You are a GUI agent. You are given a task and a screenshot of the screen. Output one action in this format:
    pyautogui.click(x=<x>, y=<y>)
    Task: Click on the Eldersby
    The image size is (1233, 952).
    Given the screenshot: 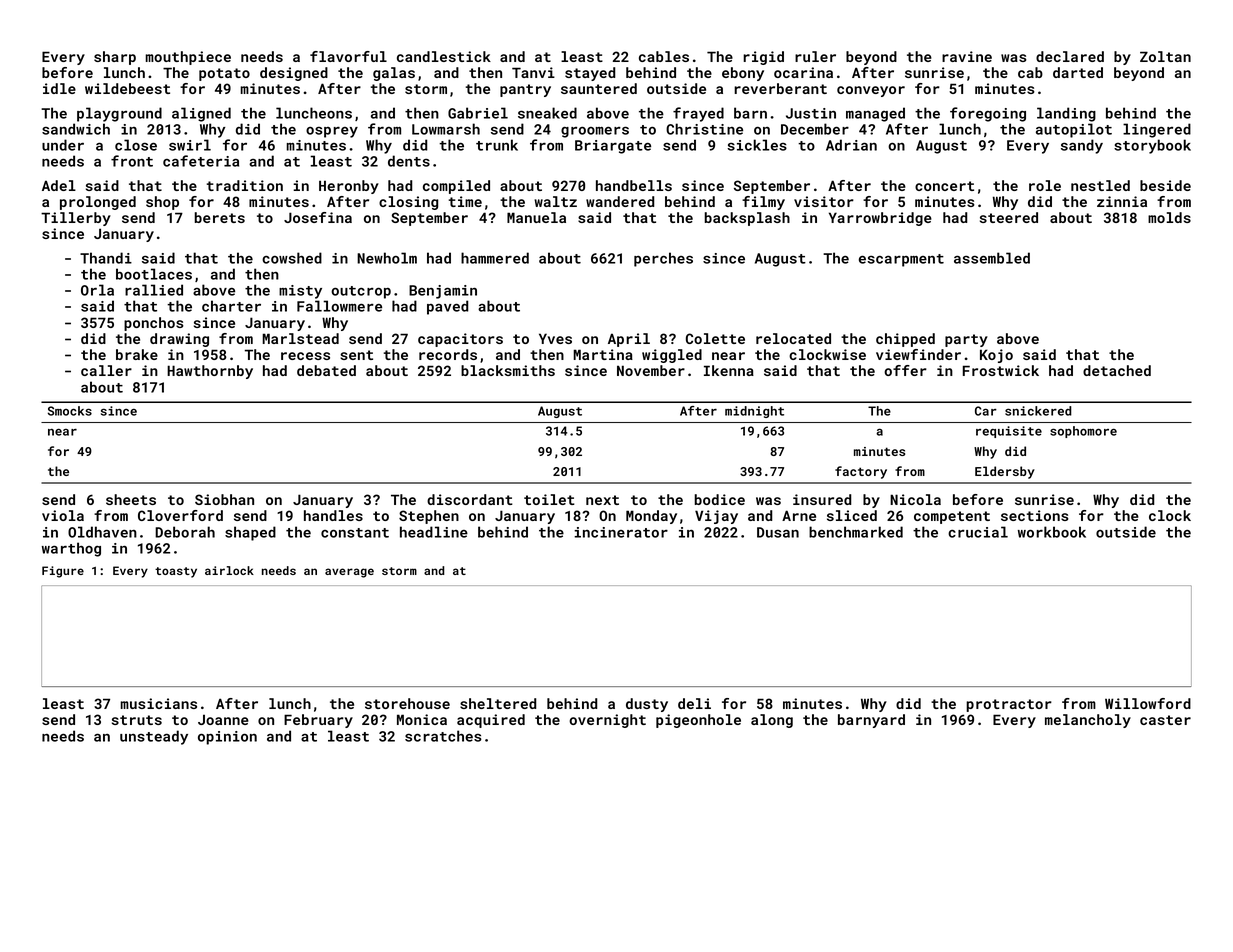 What is the action you would take?
    pyautogui.click(x=1005, y=472)
